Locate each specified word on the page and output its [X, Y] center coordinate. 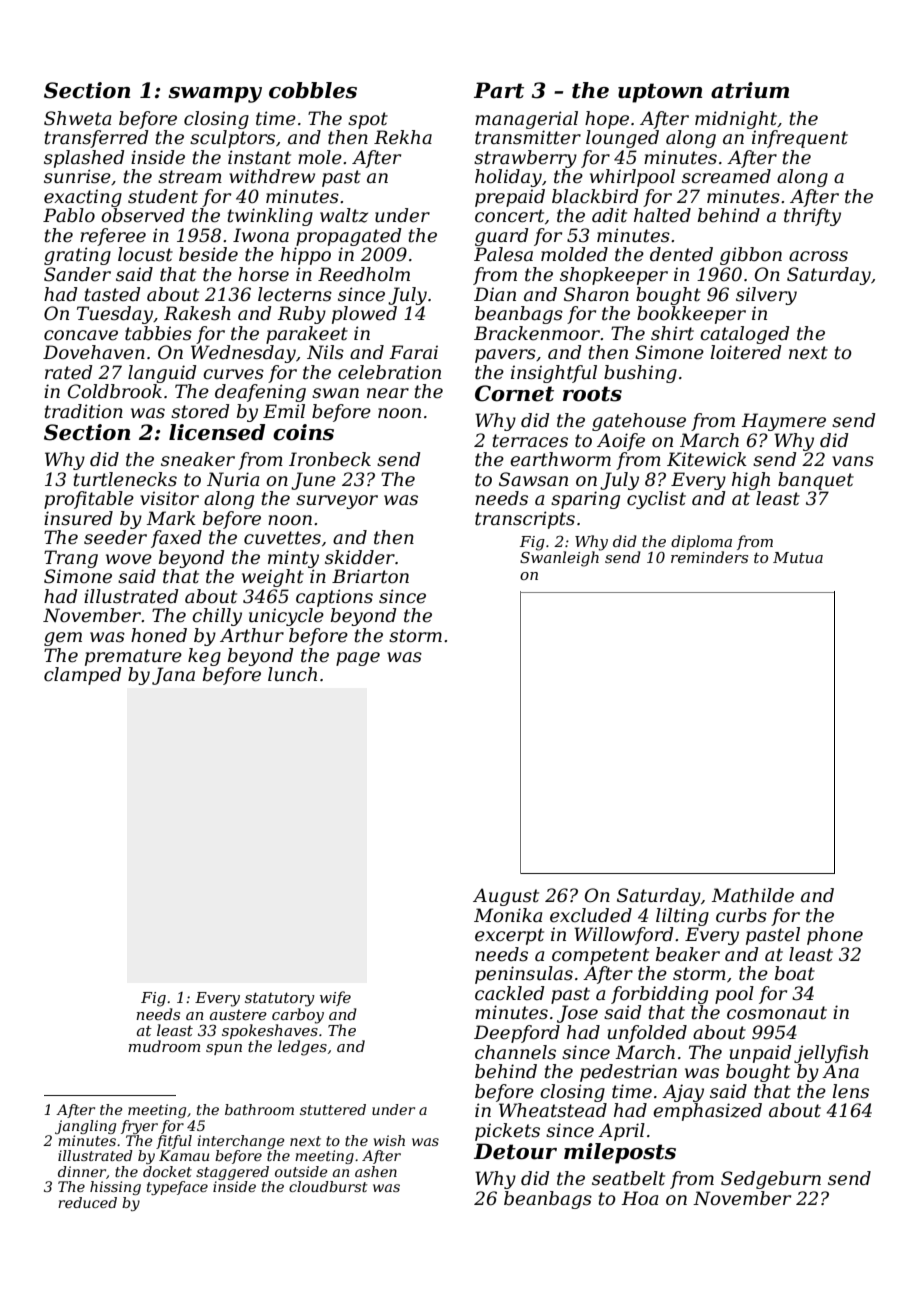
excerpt [509, 936]
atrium [750, 90]
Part [499, 90]
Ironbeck [330, 459]
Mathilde [752, 895]
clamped [82, 676]
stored [200, 411]
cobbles [313, 90]
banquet [816, 481]
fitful [174, 1142]
